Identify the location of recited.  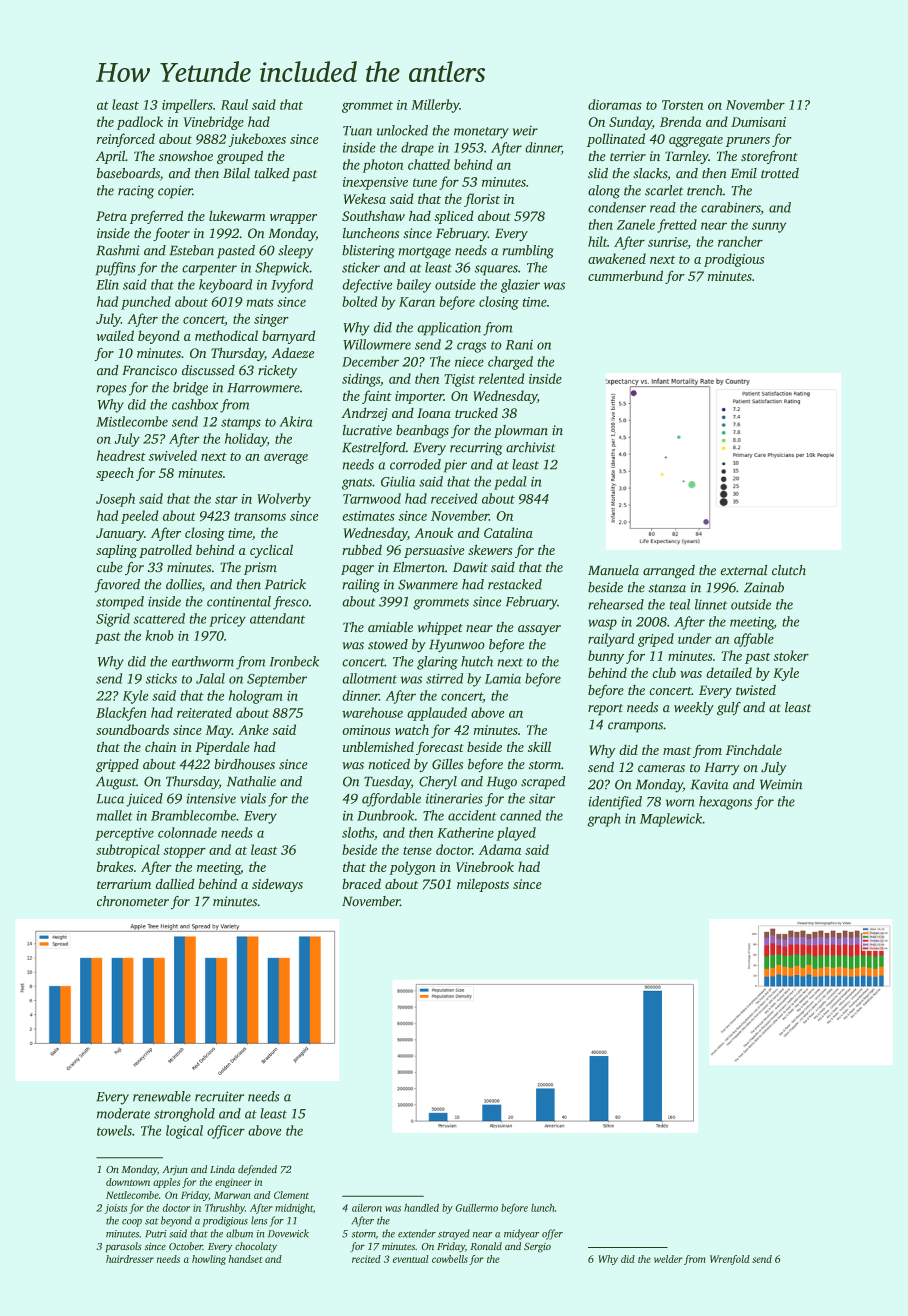
(366, 1259).
